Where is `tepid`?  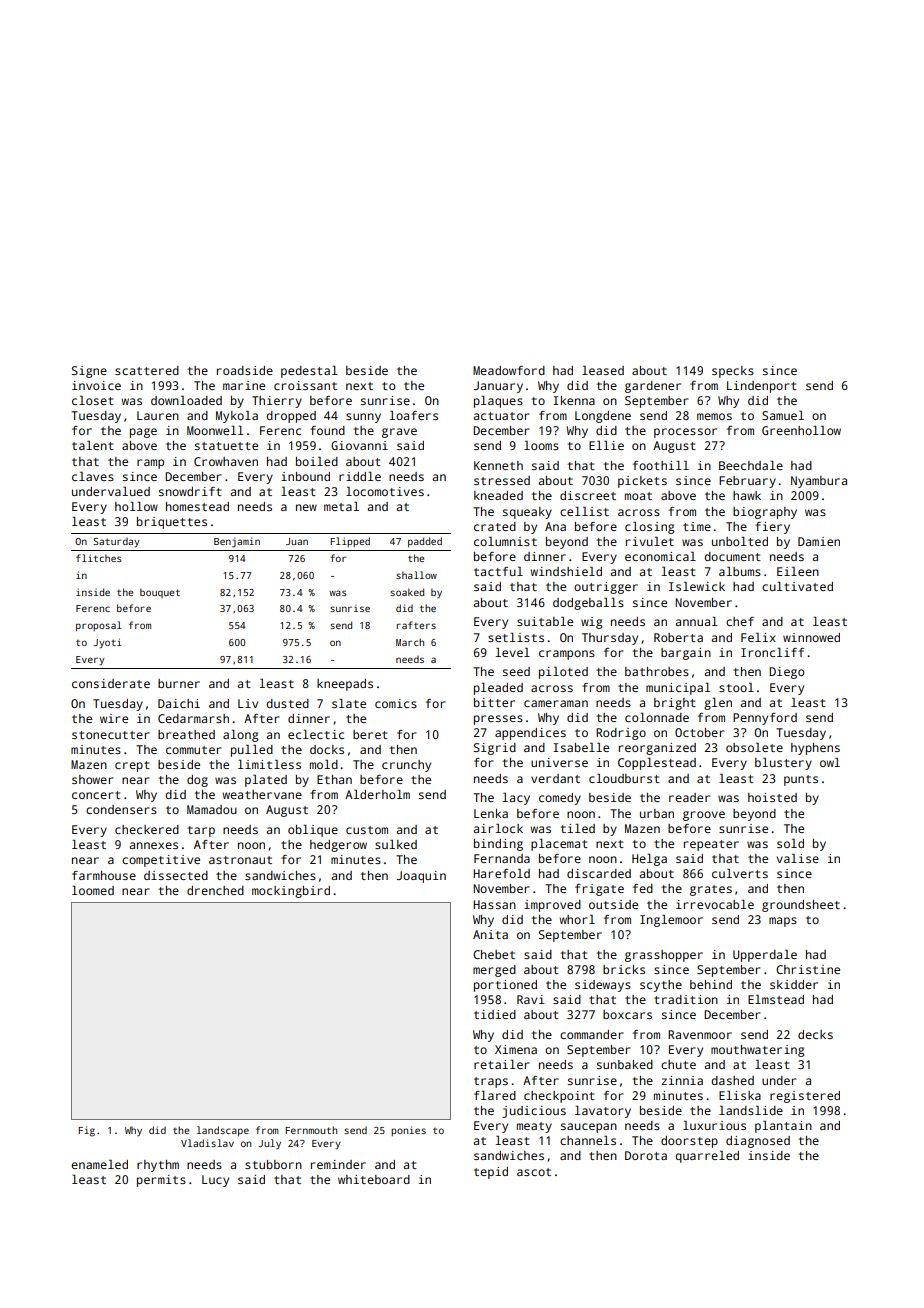 tepid is located at coordinates (491, 1173).
